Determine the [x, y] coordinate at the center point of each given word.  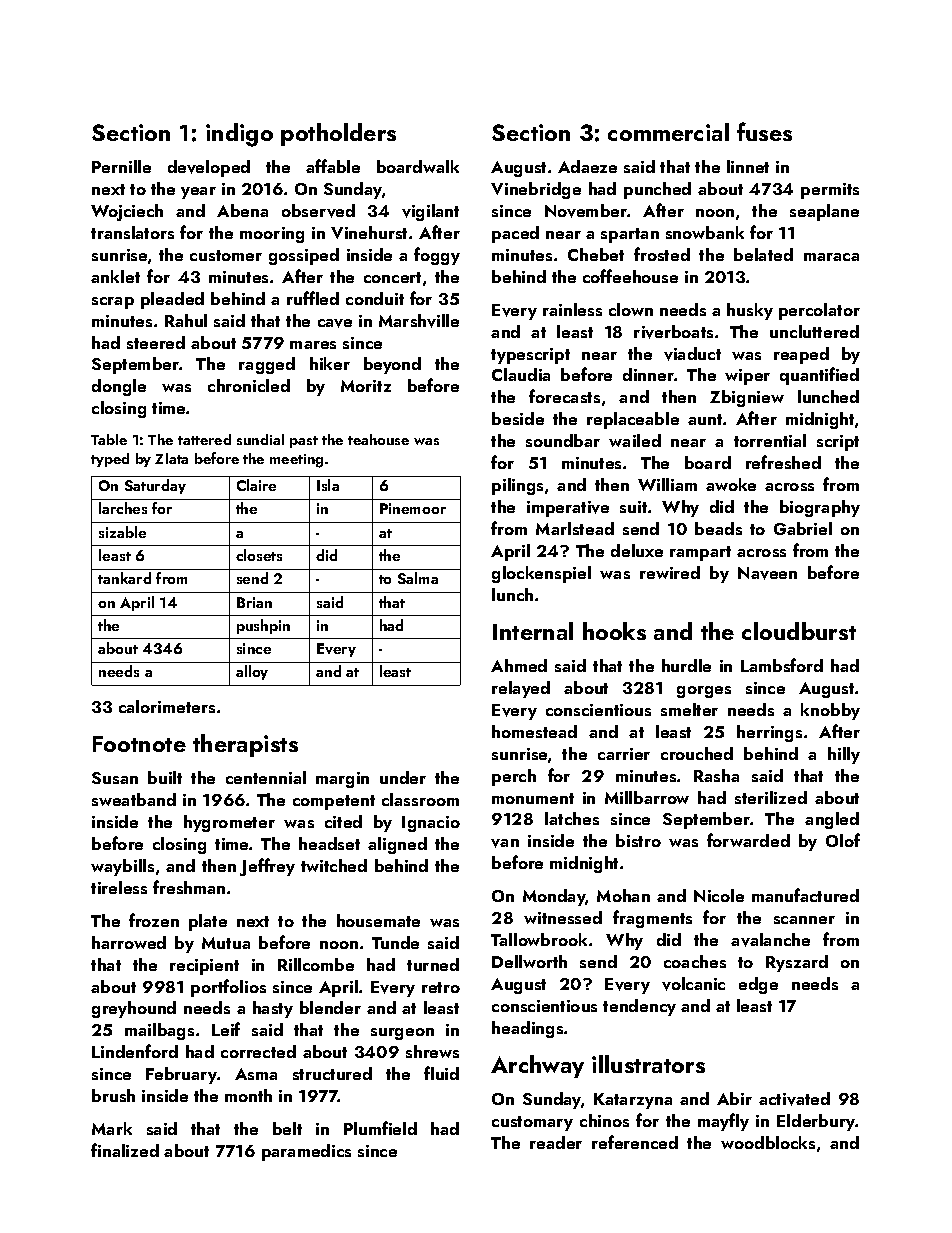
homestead [534, 731]
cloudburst [799, 631]
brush [113, 1095]
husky [750, 311]
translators [132, 232]
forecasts [564, 396]
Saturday [155, 486]
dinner [648, 374]
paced [515, 234]
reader [556, 1142]
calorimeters [167, 706]
